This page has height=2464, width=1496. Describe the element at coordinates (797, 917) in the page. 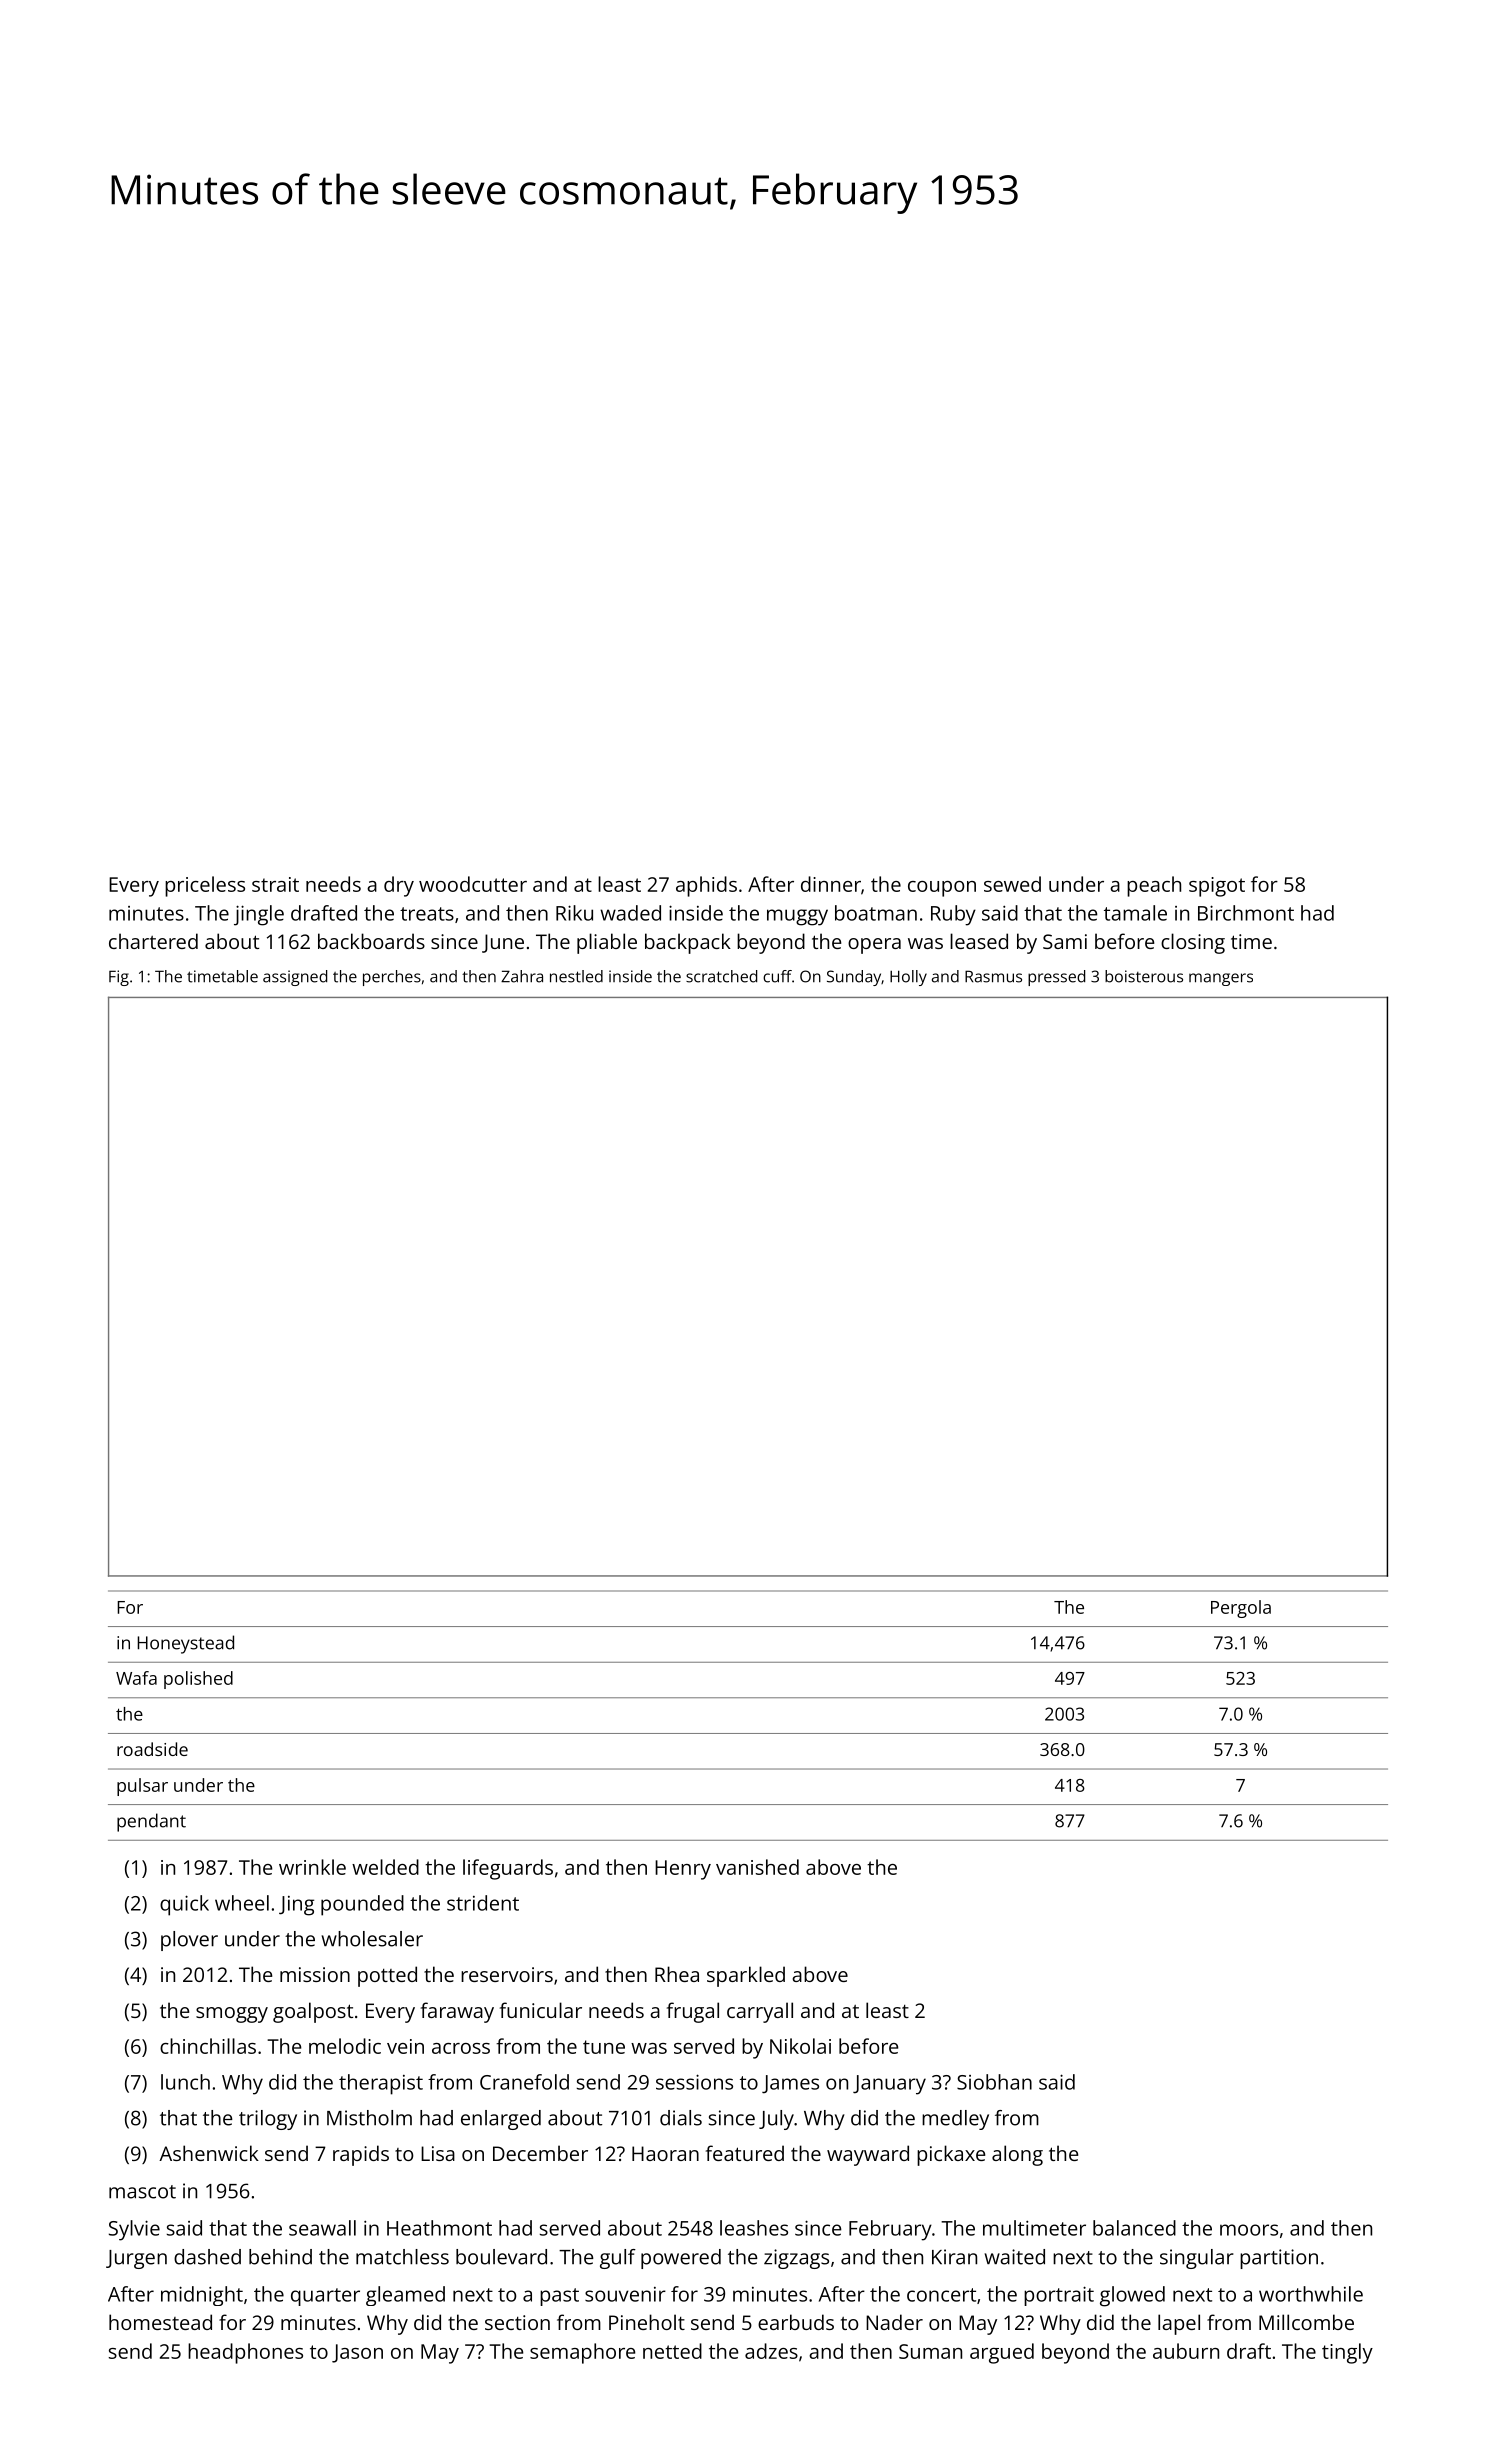

I see `muggy` at that location.
